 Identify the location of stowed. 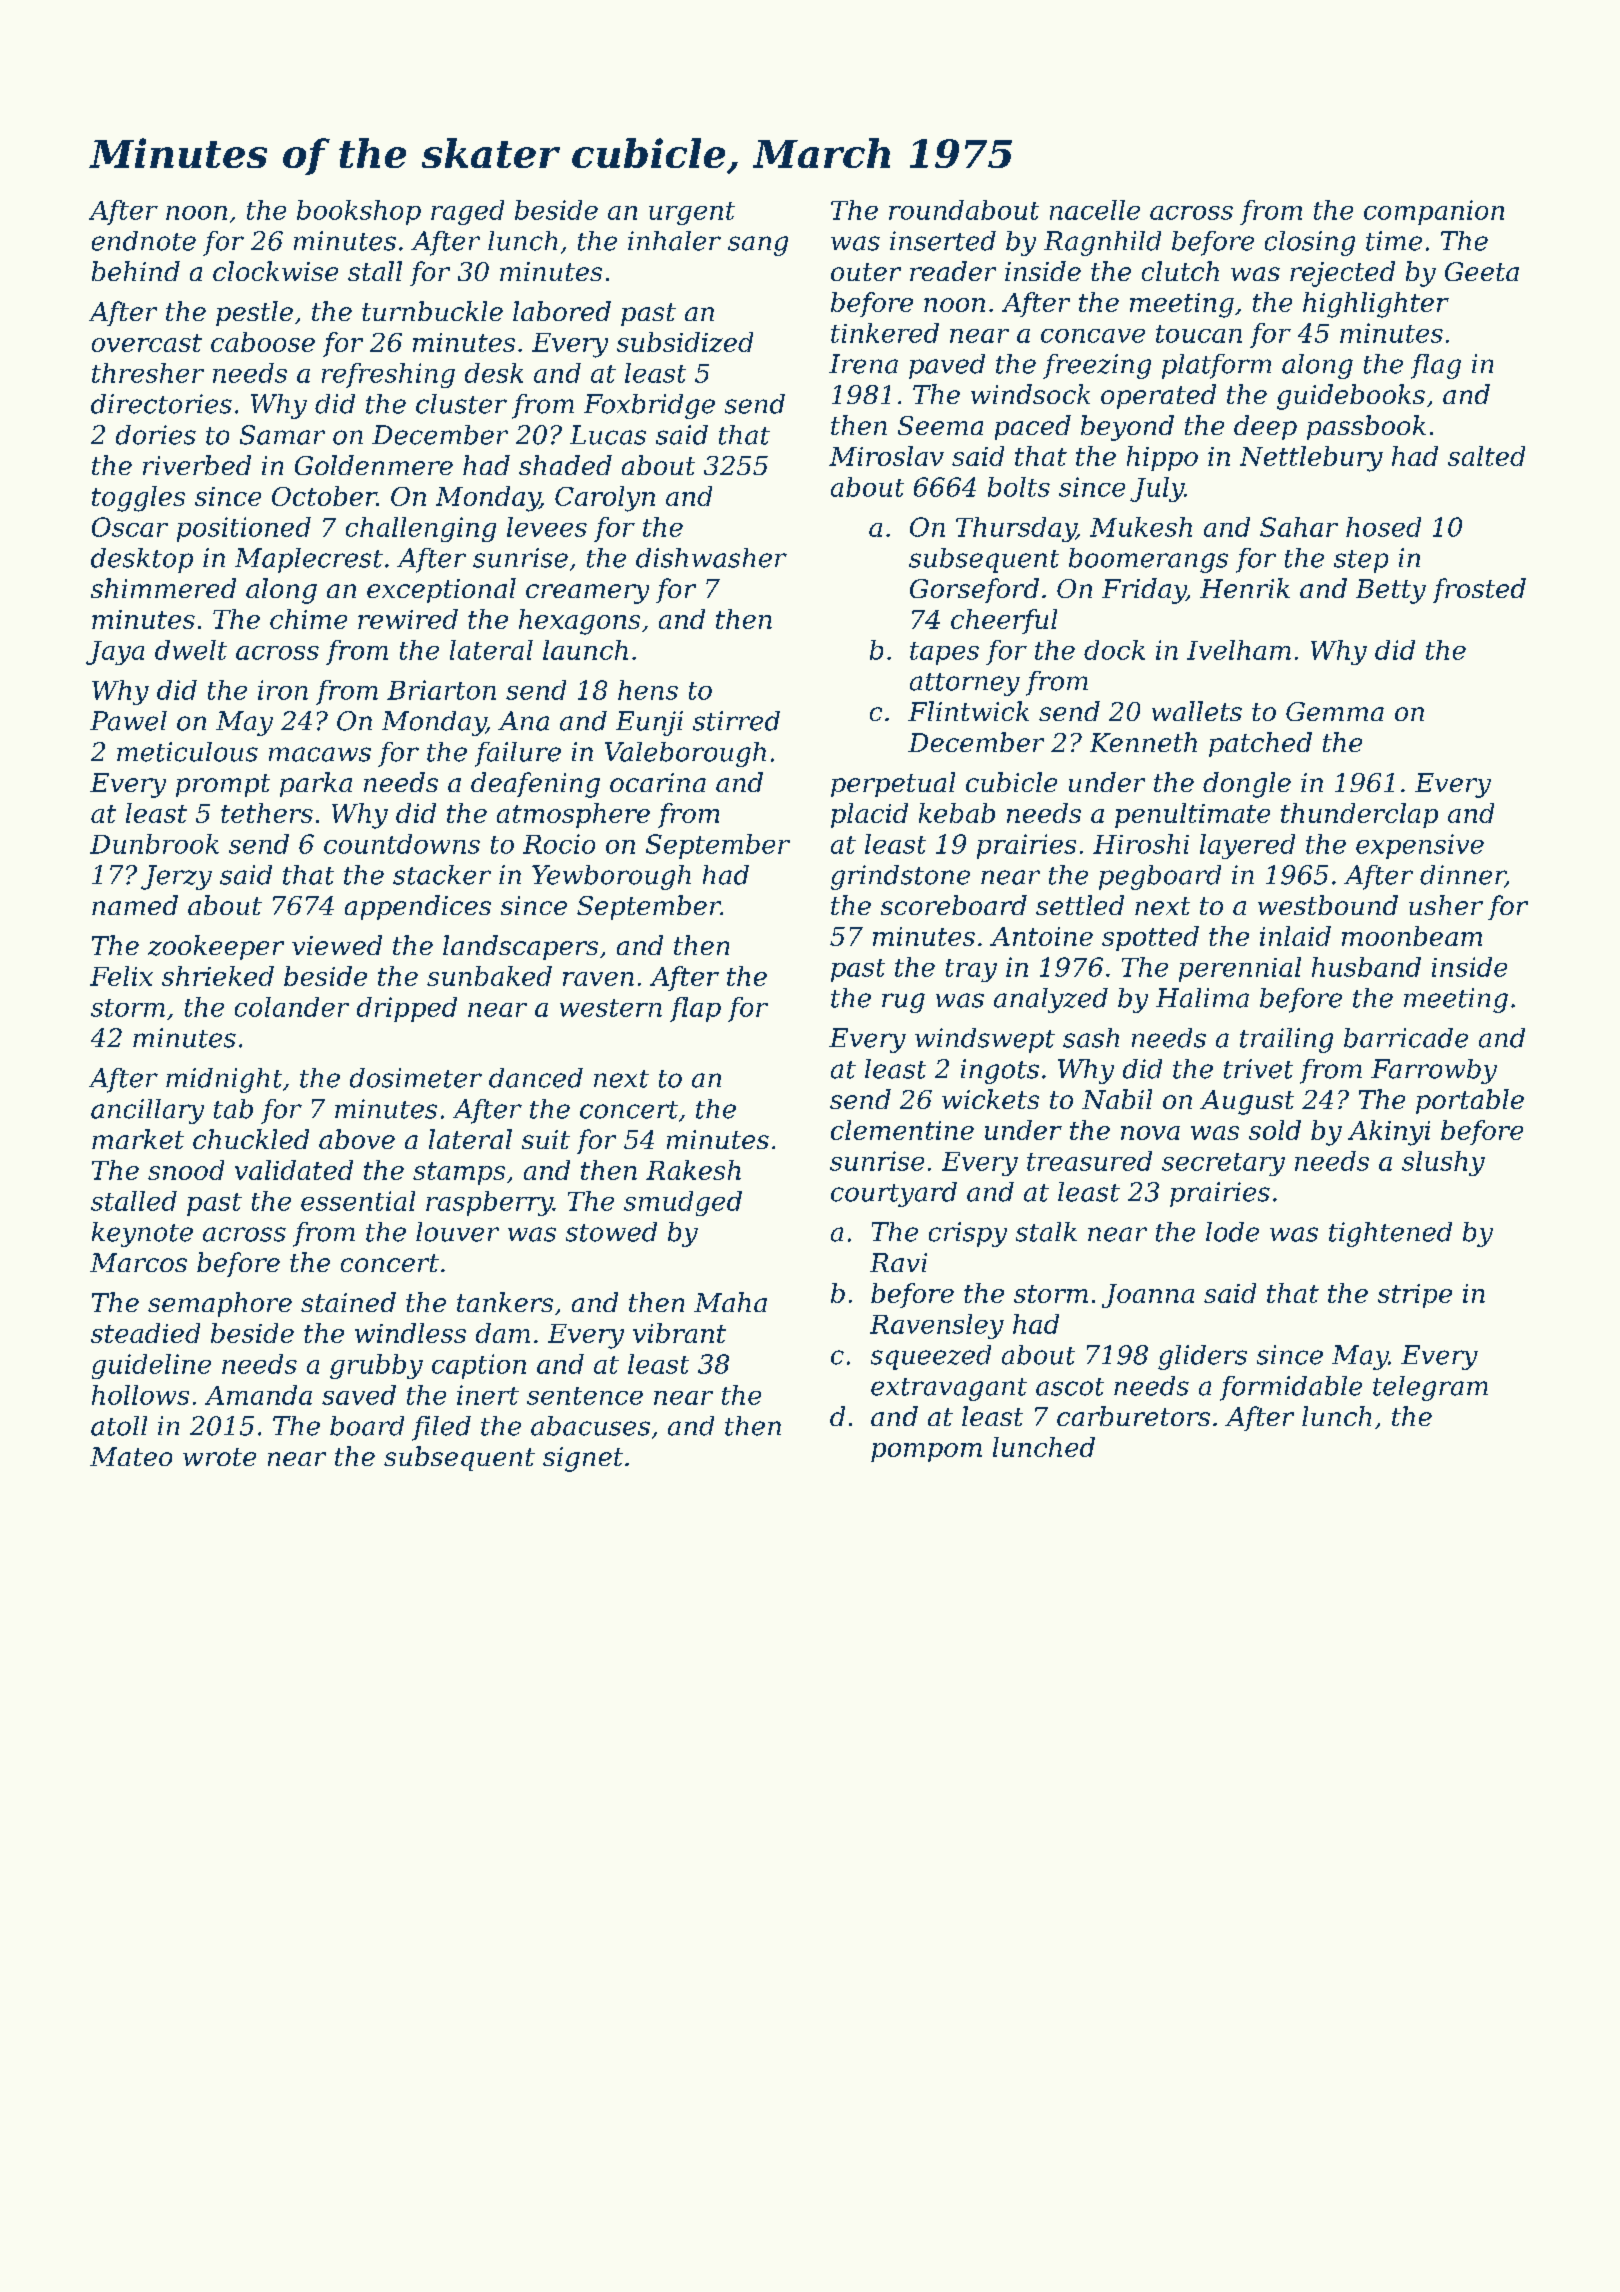
(611, 1232).
